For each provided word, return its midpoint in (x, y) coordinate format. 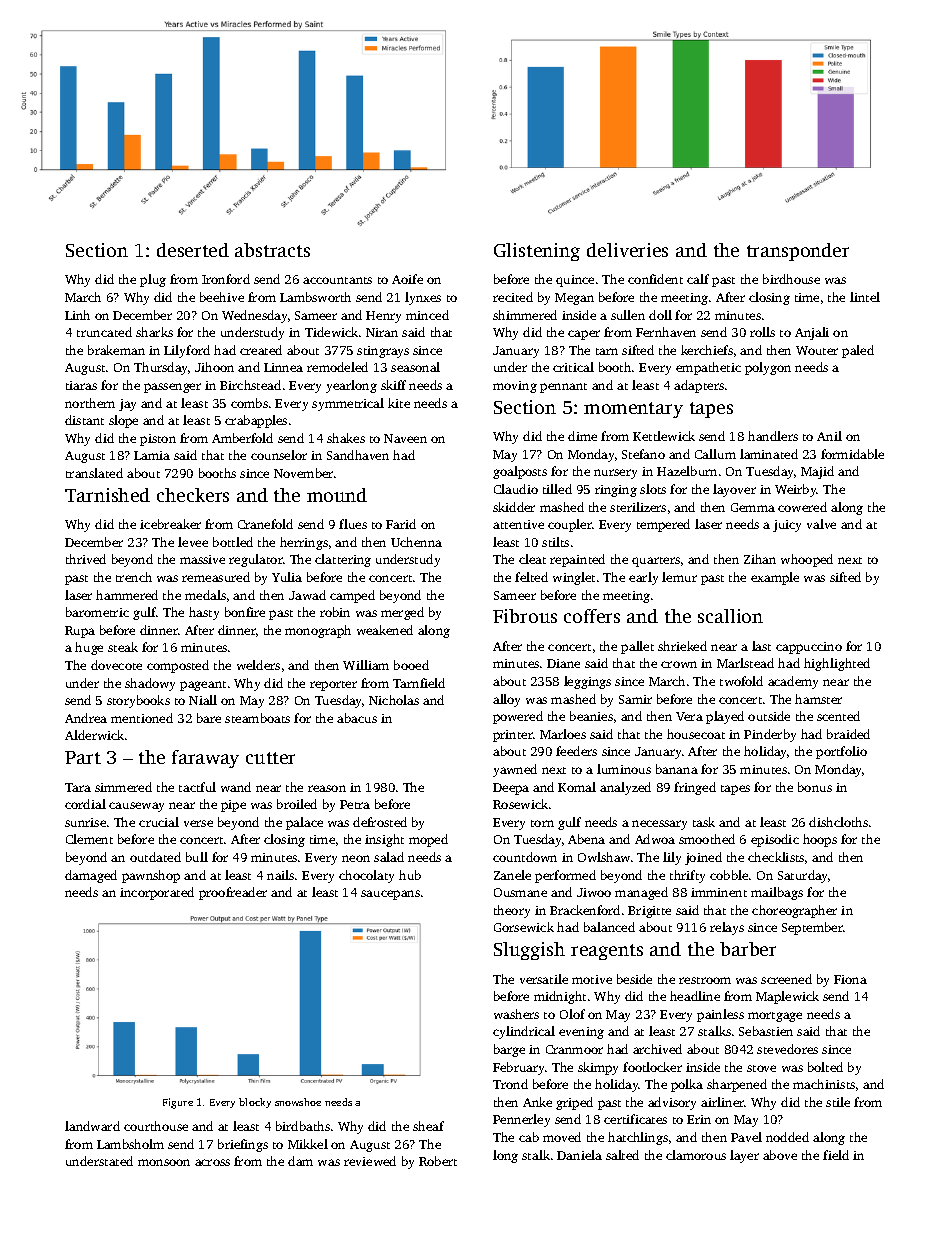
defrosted (380, 822)
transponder (798, 252)
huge (89, 648)
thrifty (687, 876)
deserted (193, 250)
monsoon (164, 1162)
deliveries (627, 250)
